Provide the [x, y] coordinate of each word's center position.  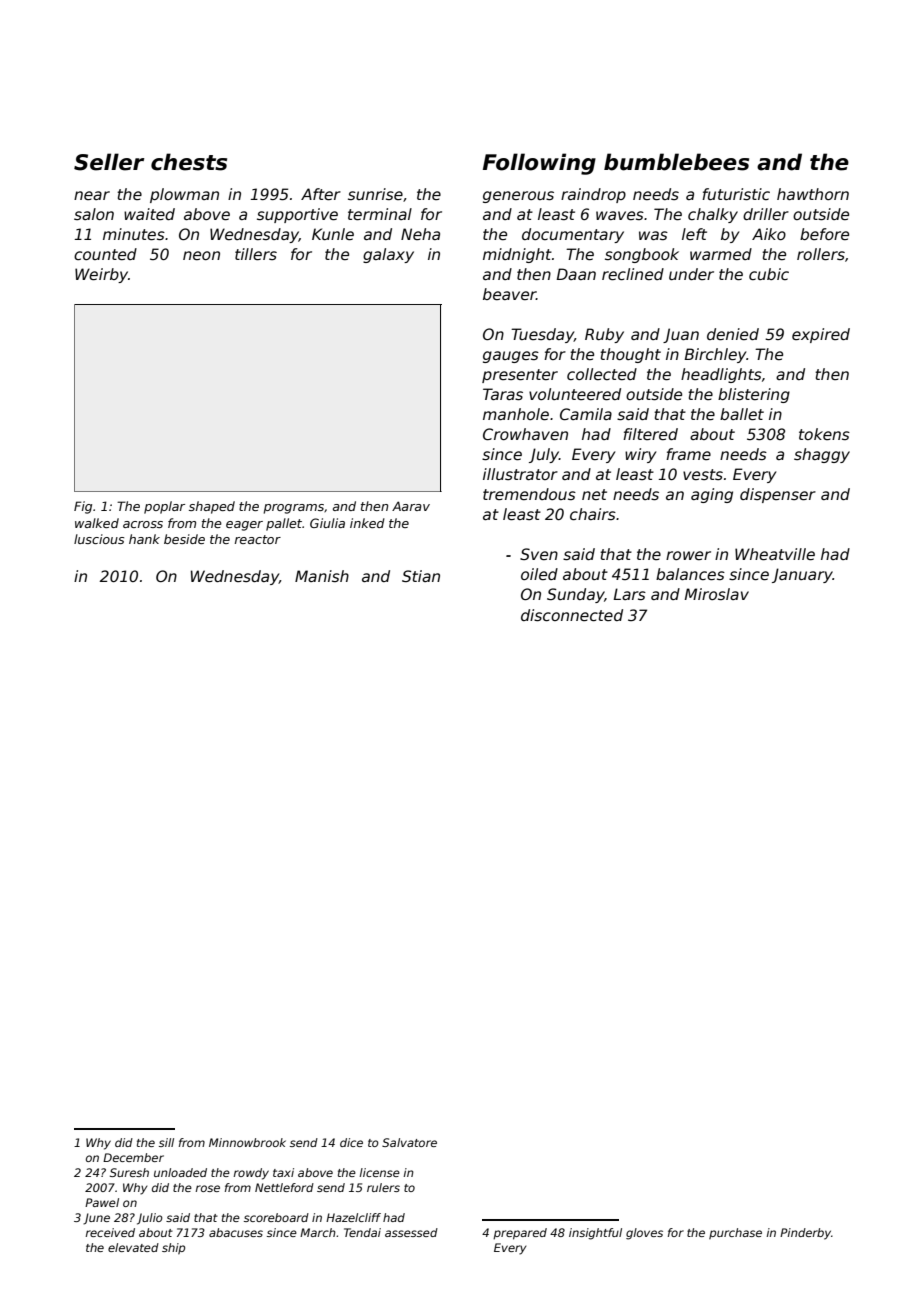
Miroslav [716, 594]
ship [173, 1248]
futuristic [736, 194]
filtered [650, 434]
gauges [511, 357]
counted [105, 254]
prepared [520, 1234]
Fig [83, 507]
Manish [322, 576]
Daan [576, 274]
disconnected [572, 615]
